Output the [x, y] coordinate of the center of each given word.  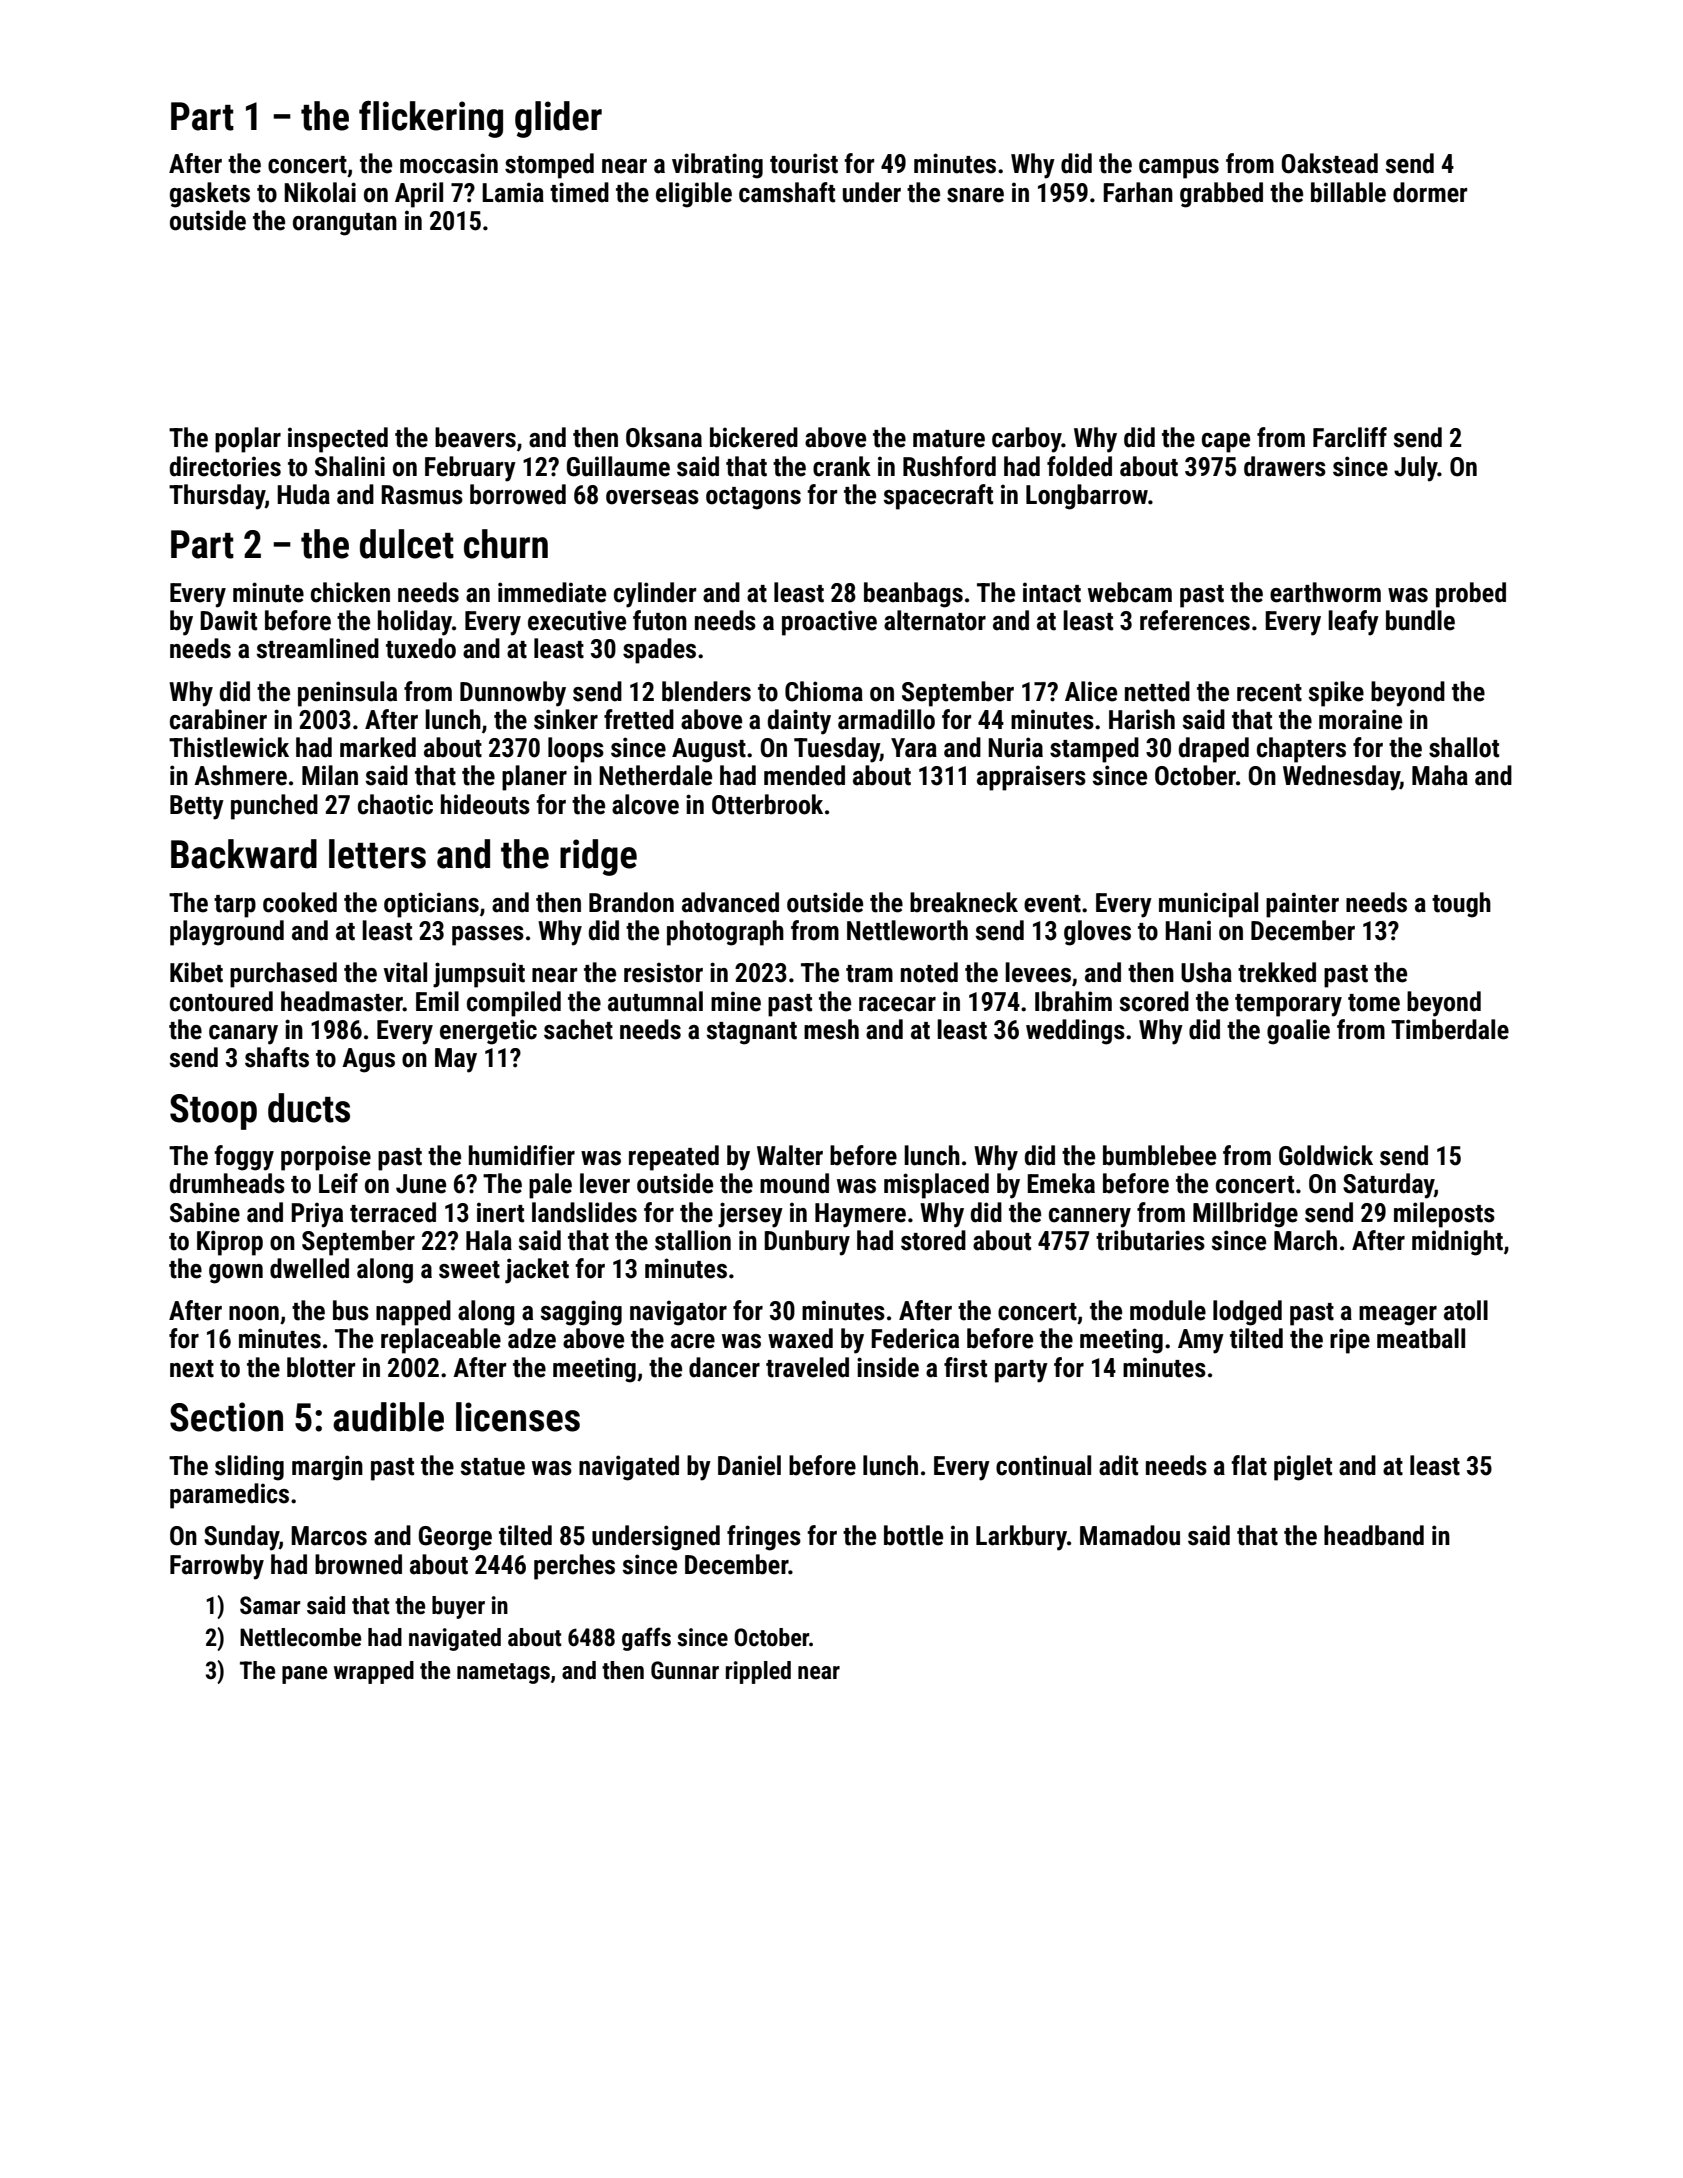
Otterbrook [767, 804]
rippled [758, 1672]
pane [304, 1675]
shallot [1464, 747]
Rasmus [422, 495]
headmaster [342, 1001]
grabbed [1221, 195]
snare [975, 195]
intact [1052, 592]
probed [1471, 595]
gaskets [210, 195]
